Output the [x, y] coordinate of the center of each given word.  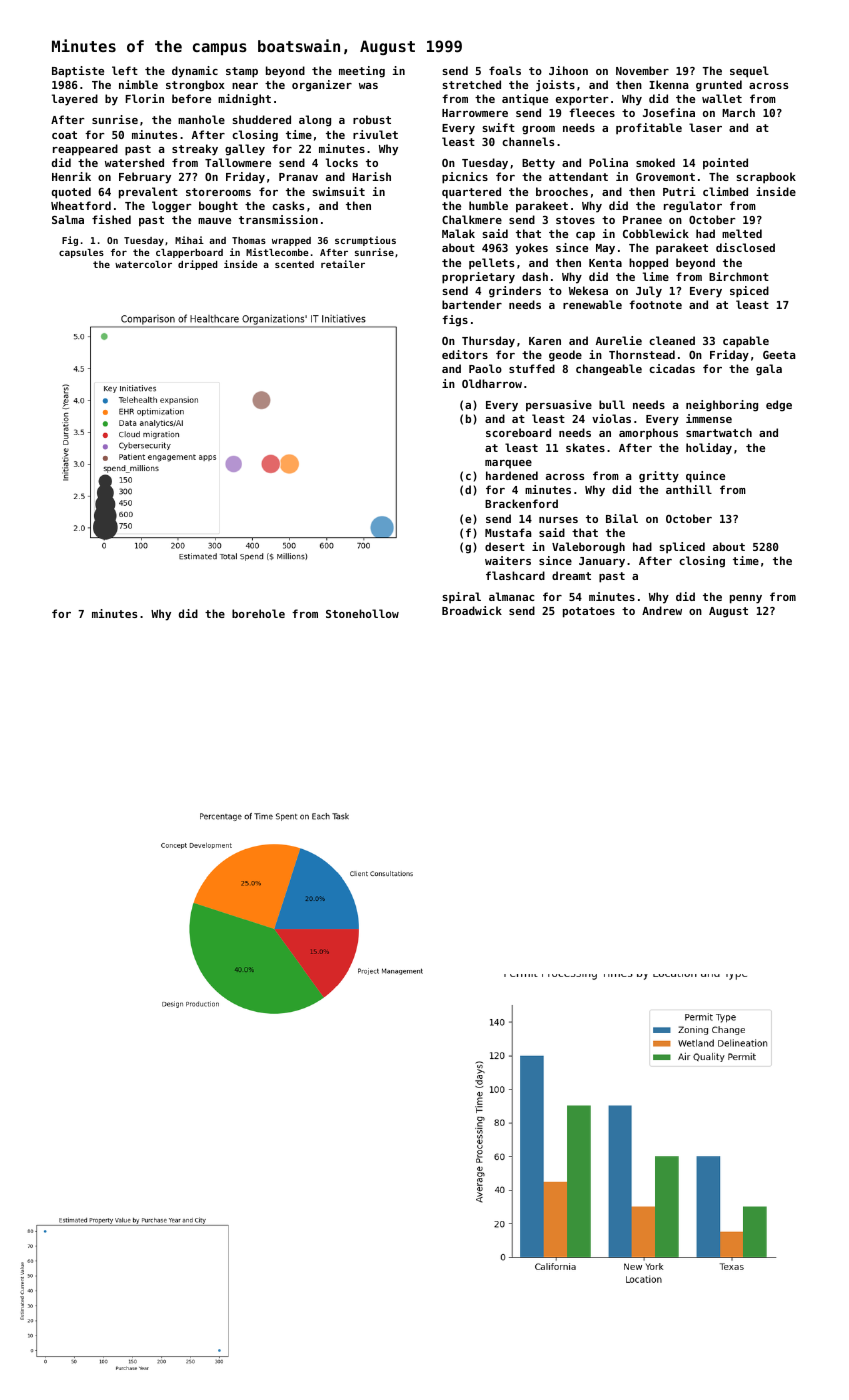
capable [746, 342]
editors [465, 354]
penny [746, 599]
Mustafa [508, 532]
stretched [471, 84]
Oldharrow [492, 383]
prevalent [148, 193]
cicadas [672, 368]
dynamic [195, 72]
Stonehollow [362, 613]
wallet [722, 98]
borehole [258, 613]
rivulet [375, 134]
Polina [608, 162]
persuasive [559, 406]
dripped [198, 265]
